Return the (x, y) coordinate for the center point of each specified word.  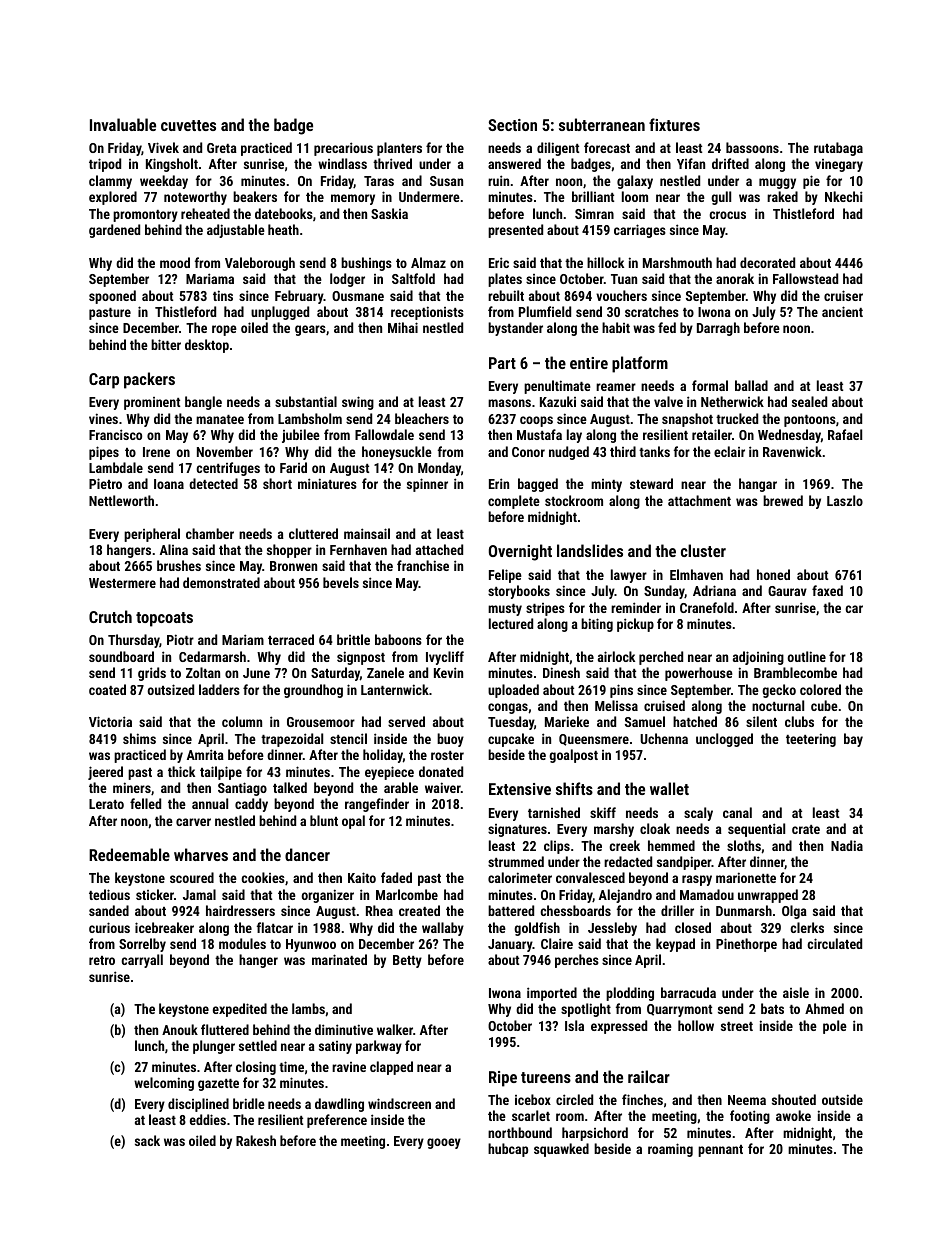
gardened (114, 231)
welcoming (164, 1084)
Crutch (110, 616)
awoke (793, 1115)
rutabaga (838, 149)
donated (441, 771)
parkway (379, 1047)
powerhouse (699, 674)
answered (514, 163)
